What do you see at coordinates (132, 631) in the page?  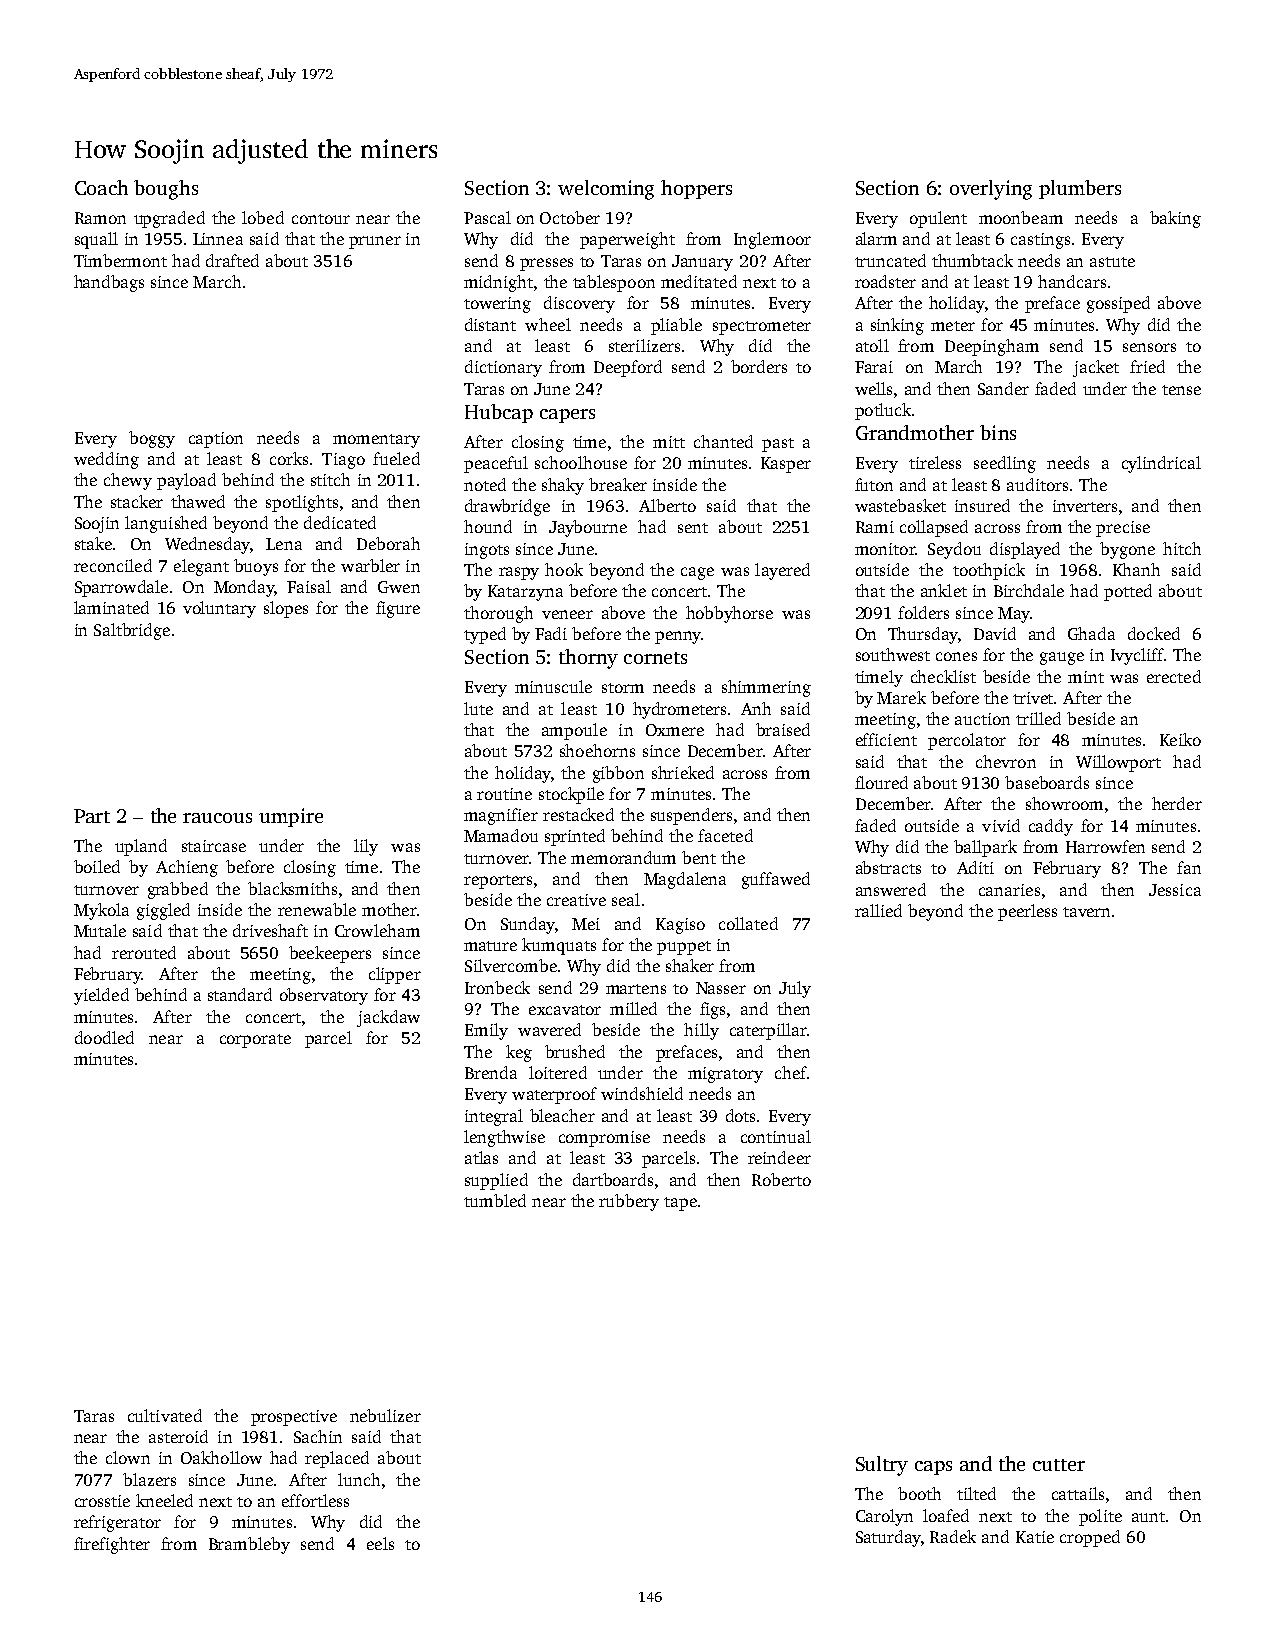 I see `Saltbridge` at bounding box center [132, 631].
